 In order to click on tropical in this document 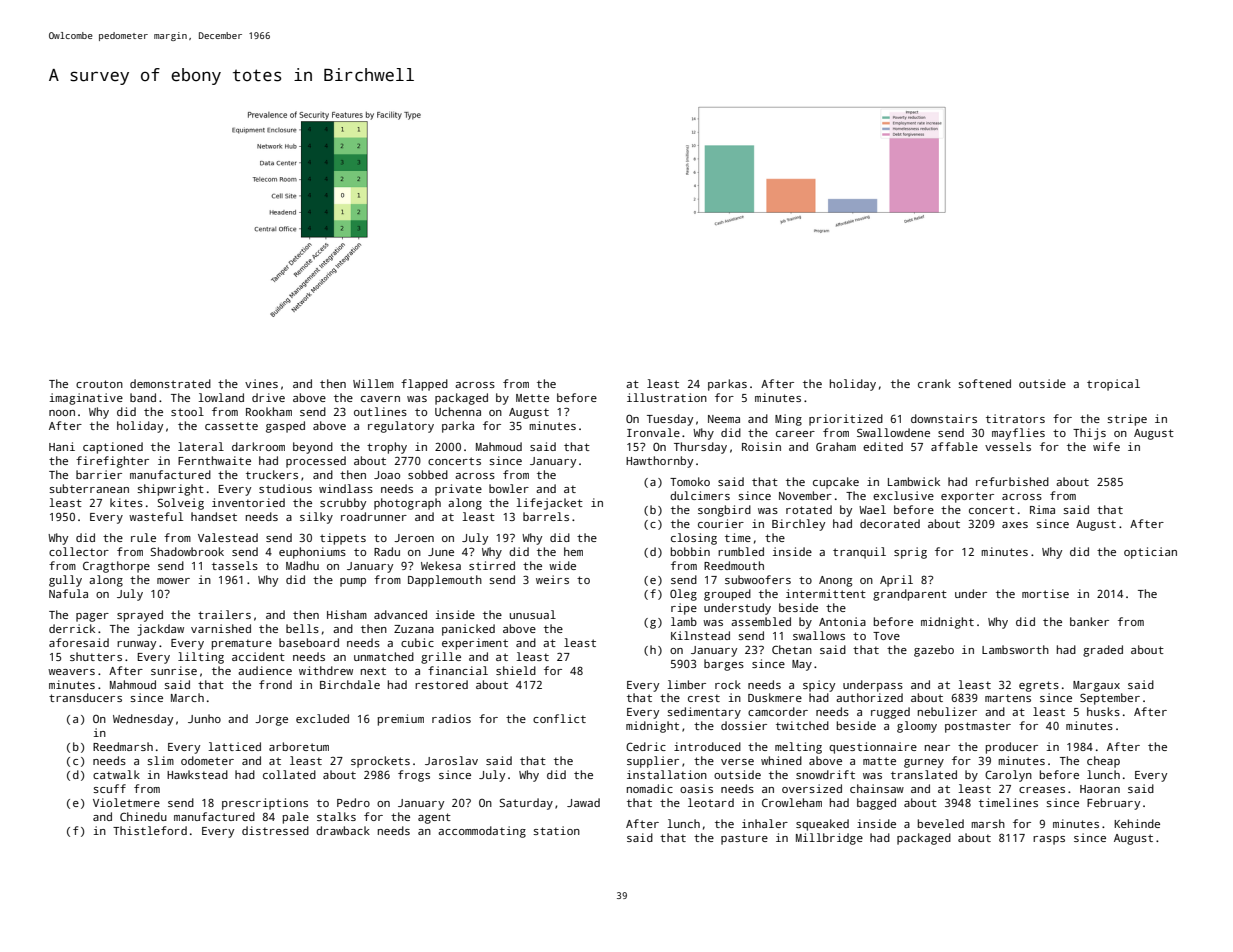, I will do `click(1113, 385)`.
